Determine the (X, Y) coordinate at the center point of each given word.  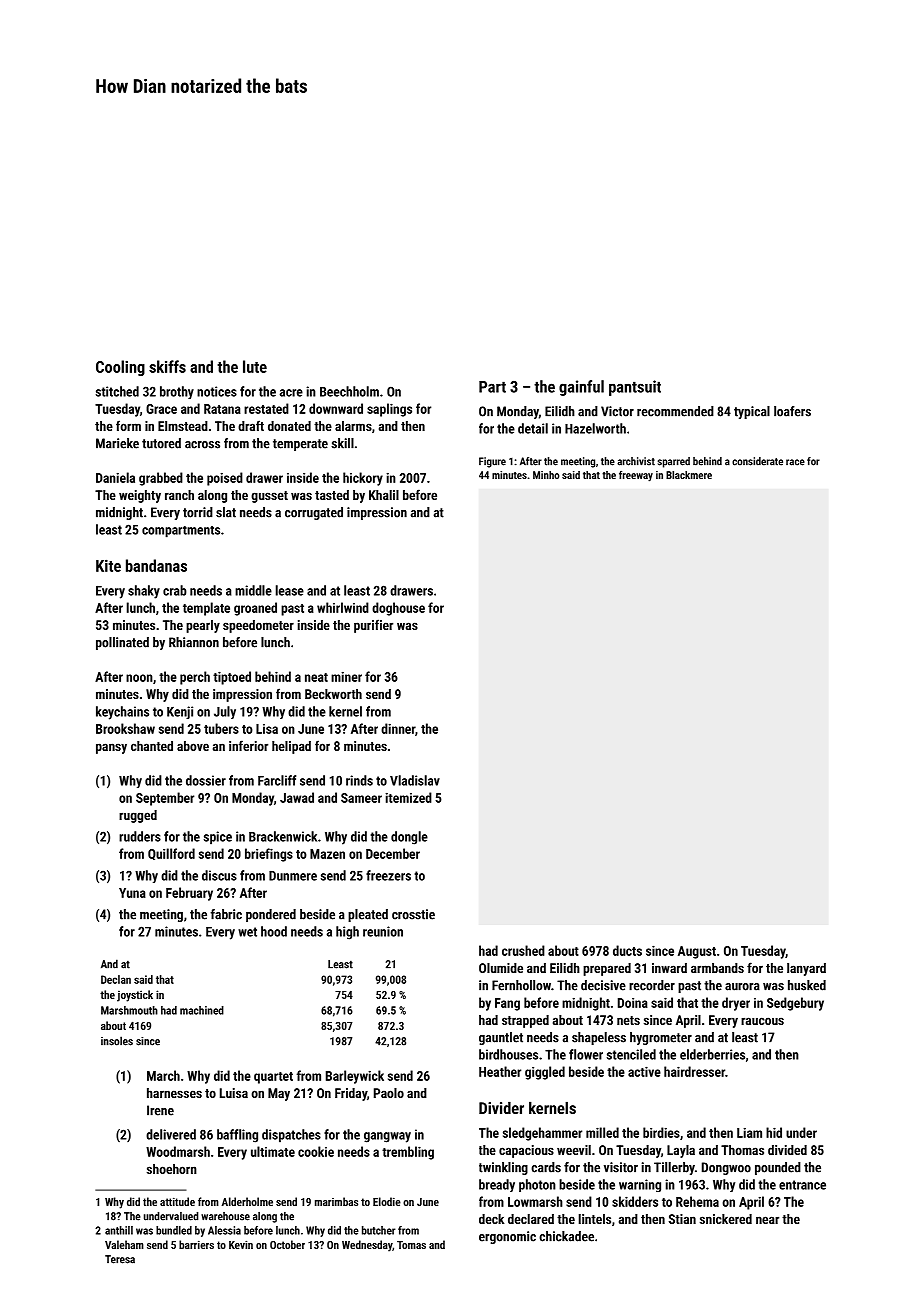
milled (602, 1132)
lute (255, 366)
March (163, 1075)
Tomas (411, 1245)
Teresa (120, 1259)
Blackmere (689, 475)
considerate (757, 461)
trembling (408, 1153)
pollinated (122, 643)
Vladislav (415, 780)
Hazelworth (595, 428)
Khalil (384, 495)
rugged (138, 816)
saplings (389, 410)
